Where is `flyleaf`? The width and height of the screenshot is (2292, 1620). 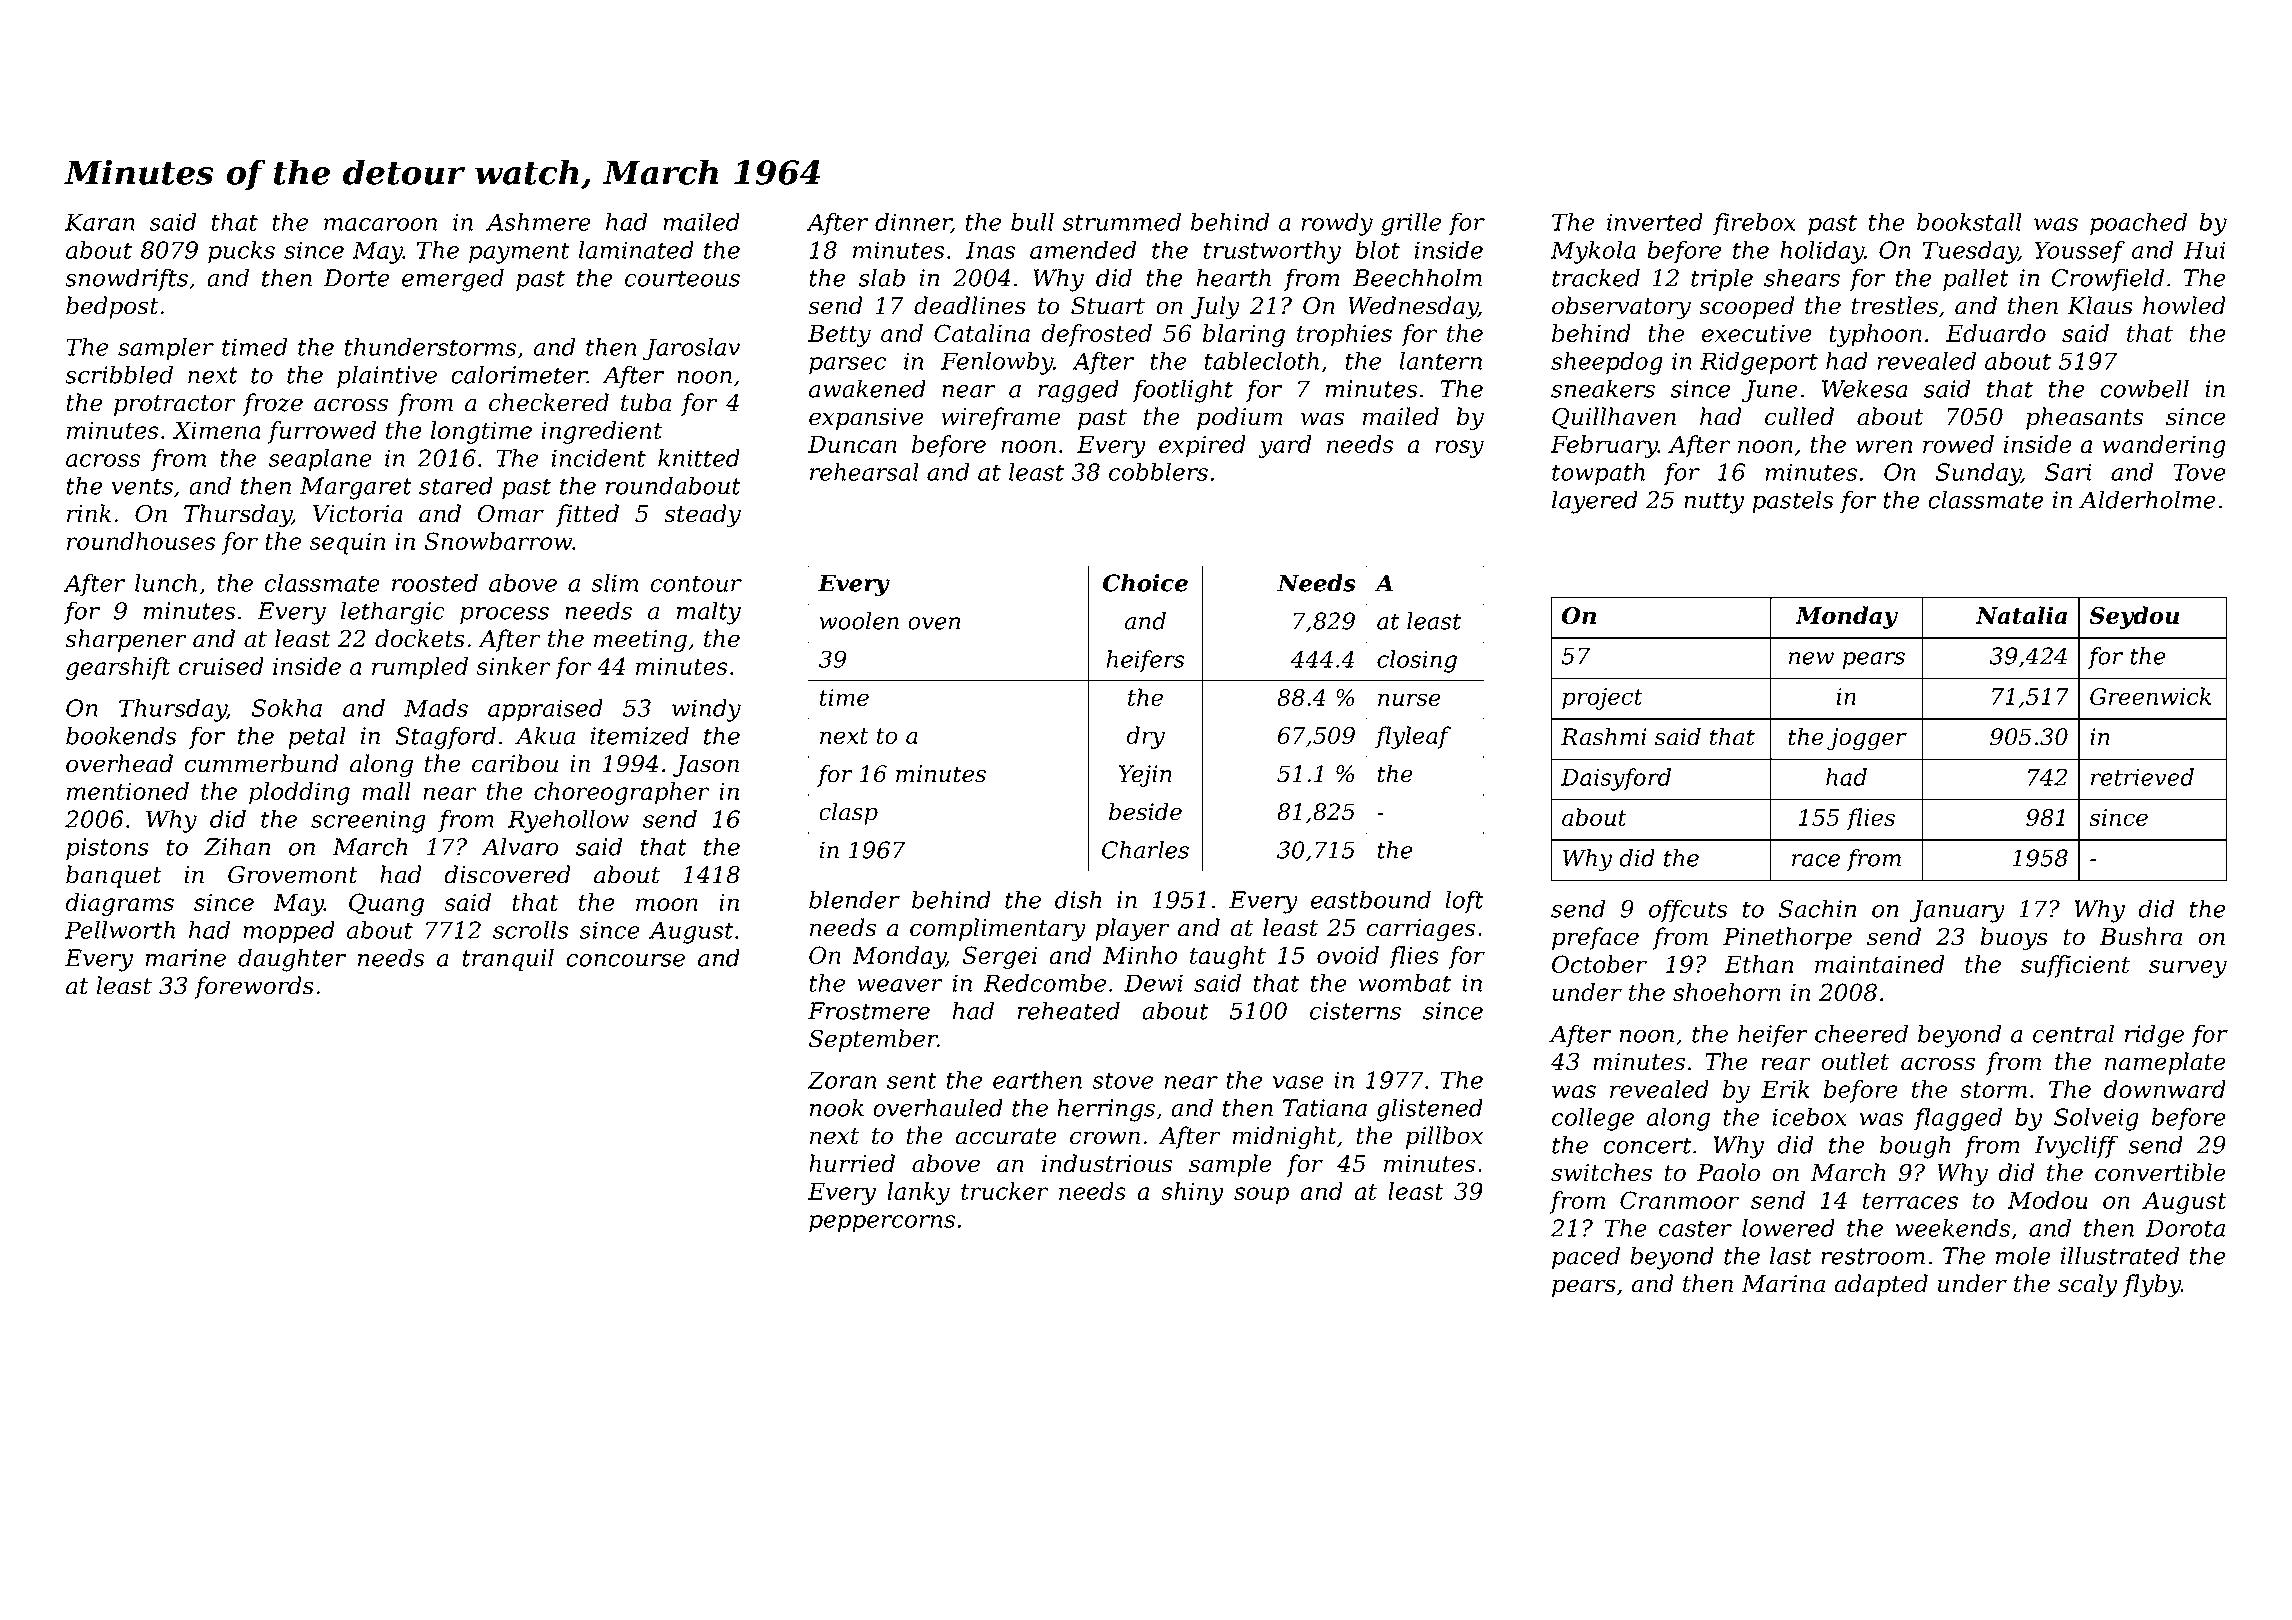
flyleaf is located at coordinates (1413, 737).
